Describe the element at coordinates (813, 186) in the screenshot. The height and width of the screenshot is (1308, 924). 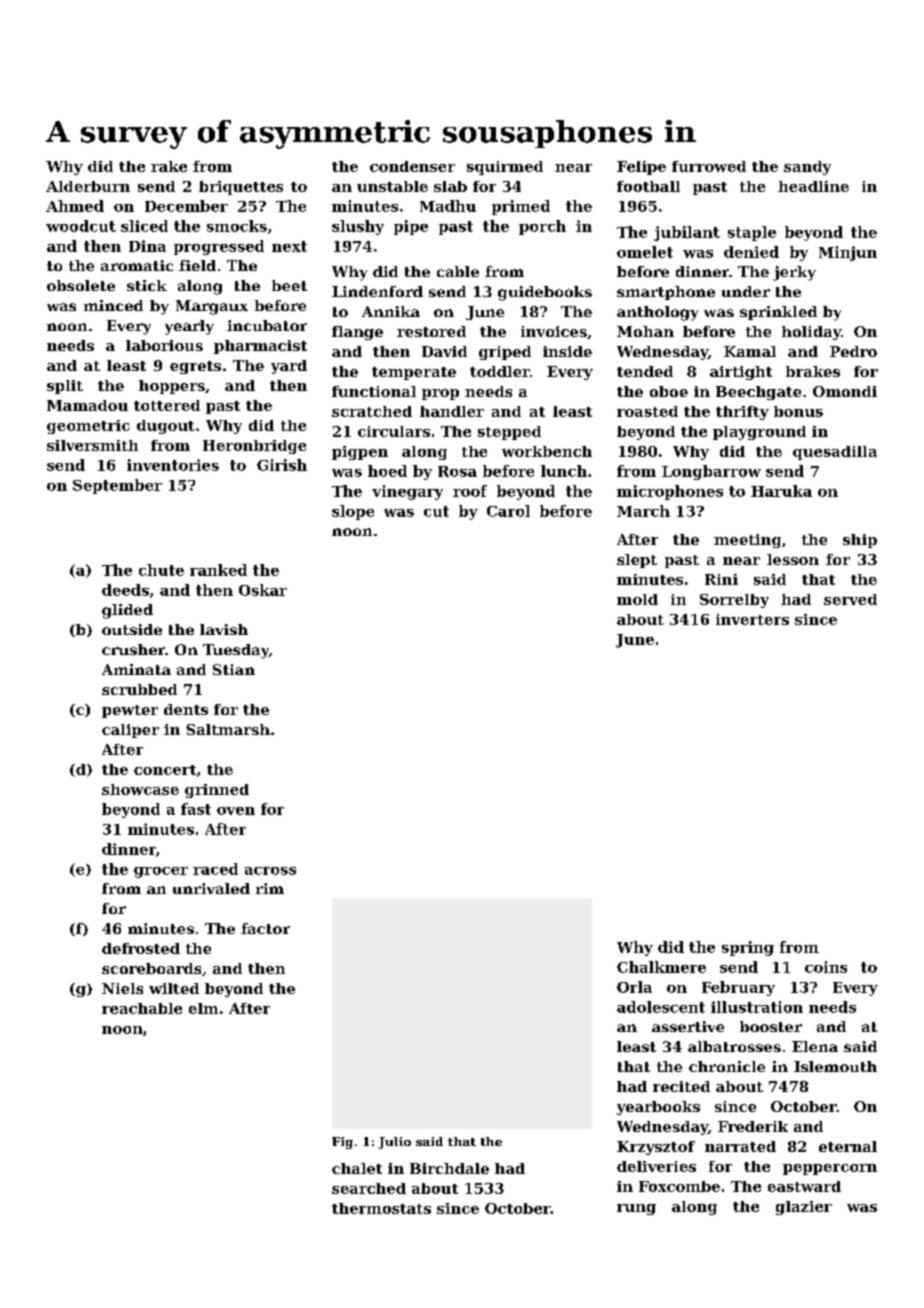
I see `headline` at that location.
